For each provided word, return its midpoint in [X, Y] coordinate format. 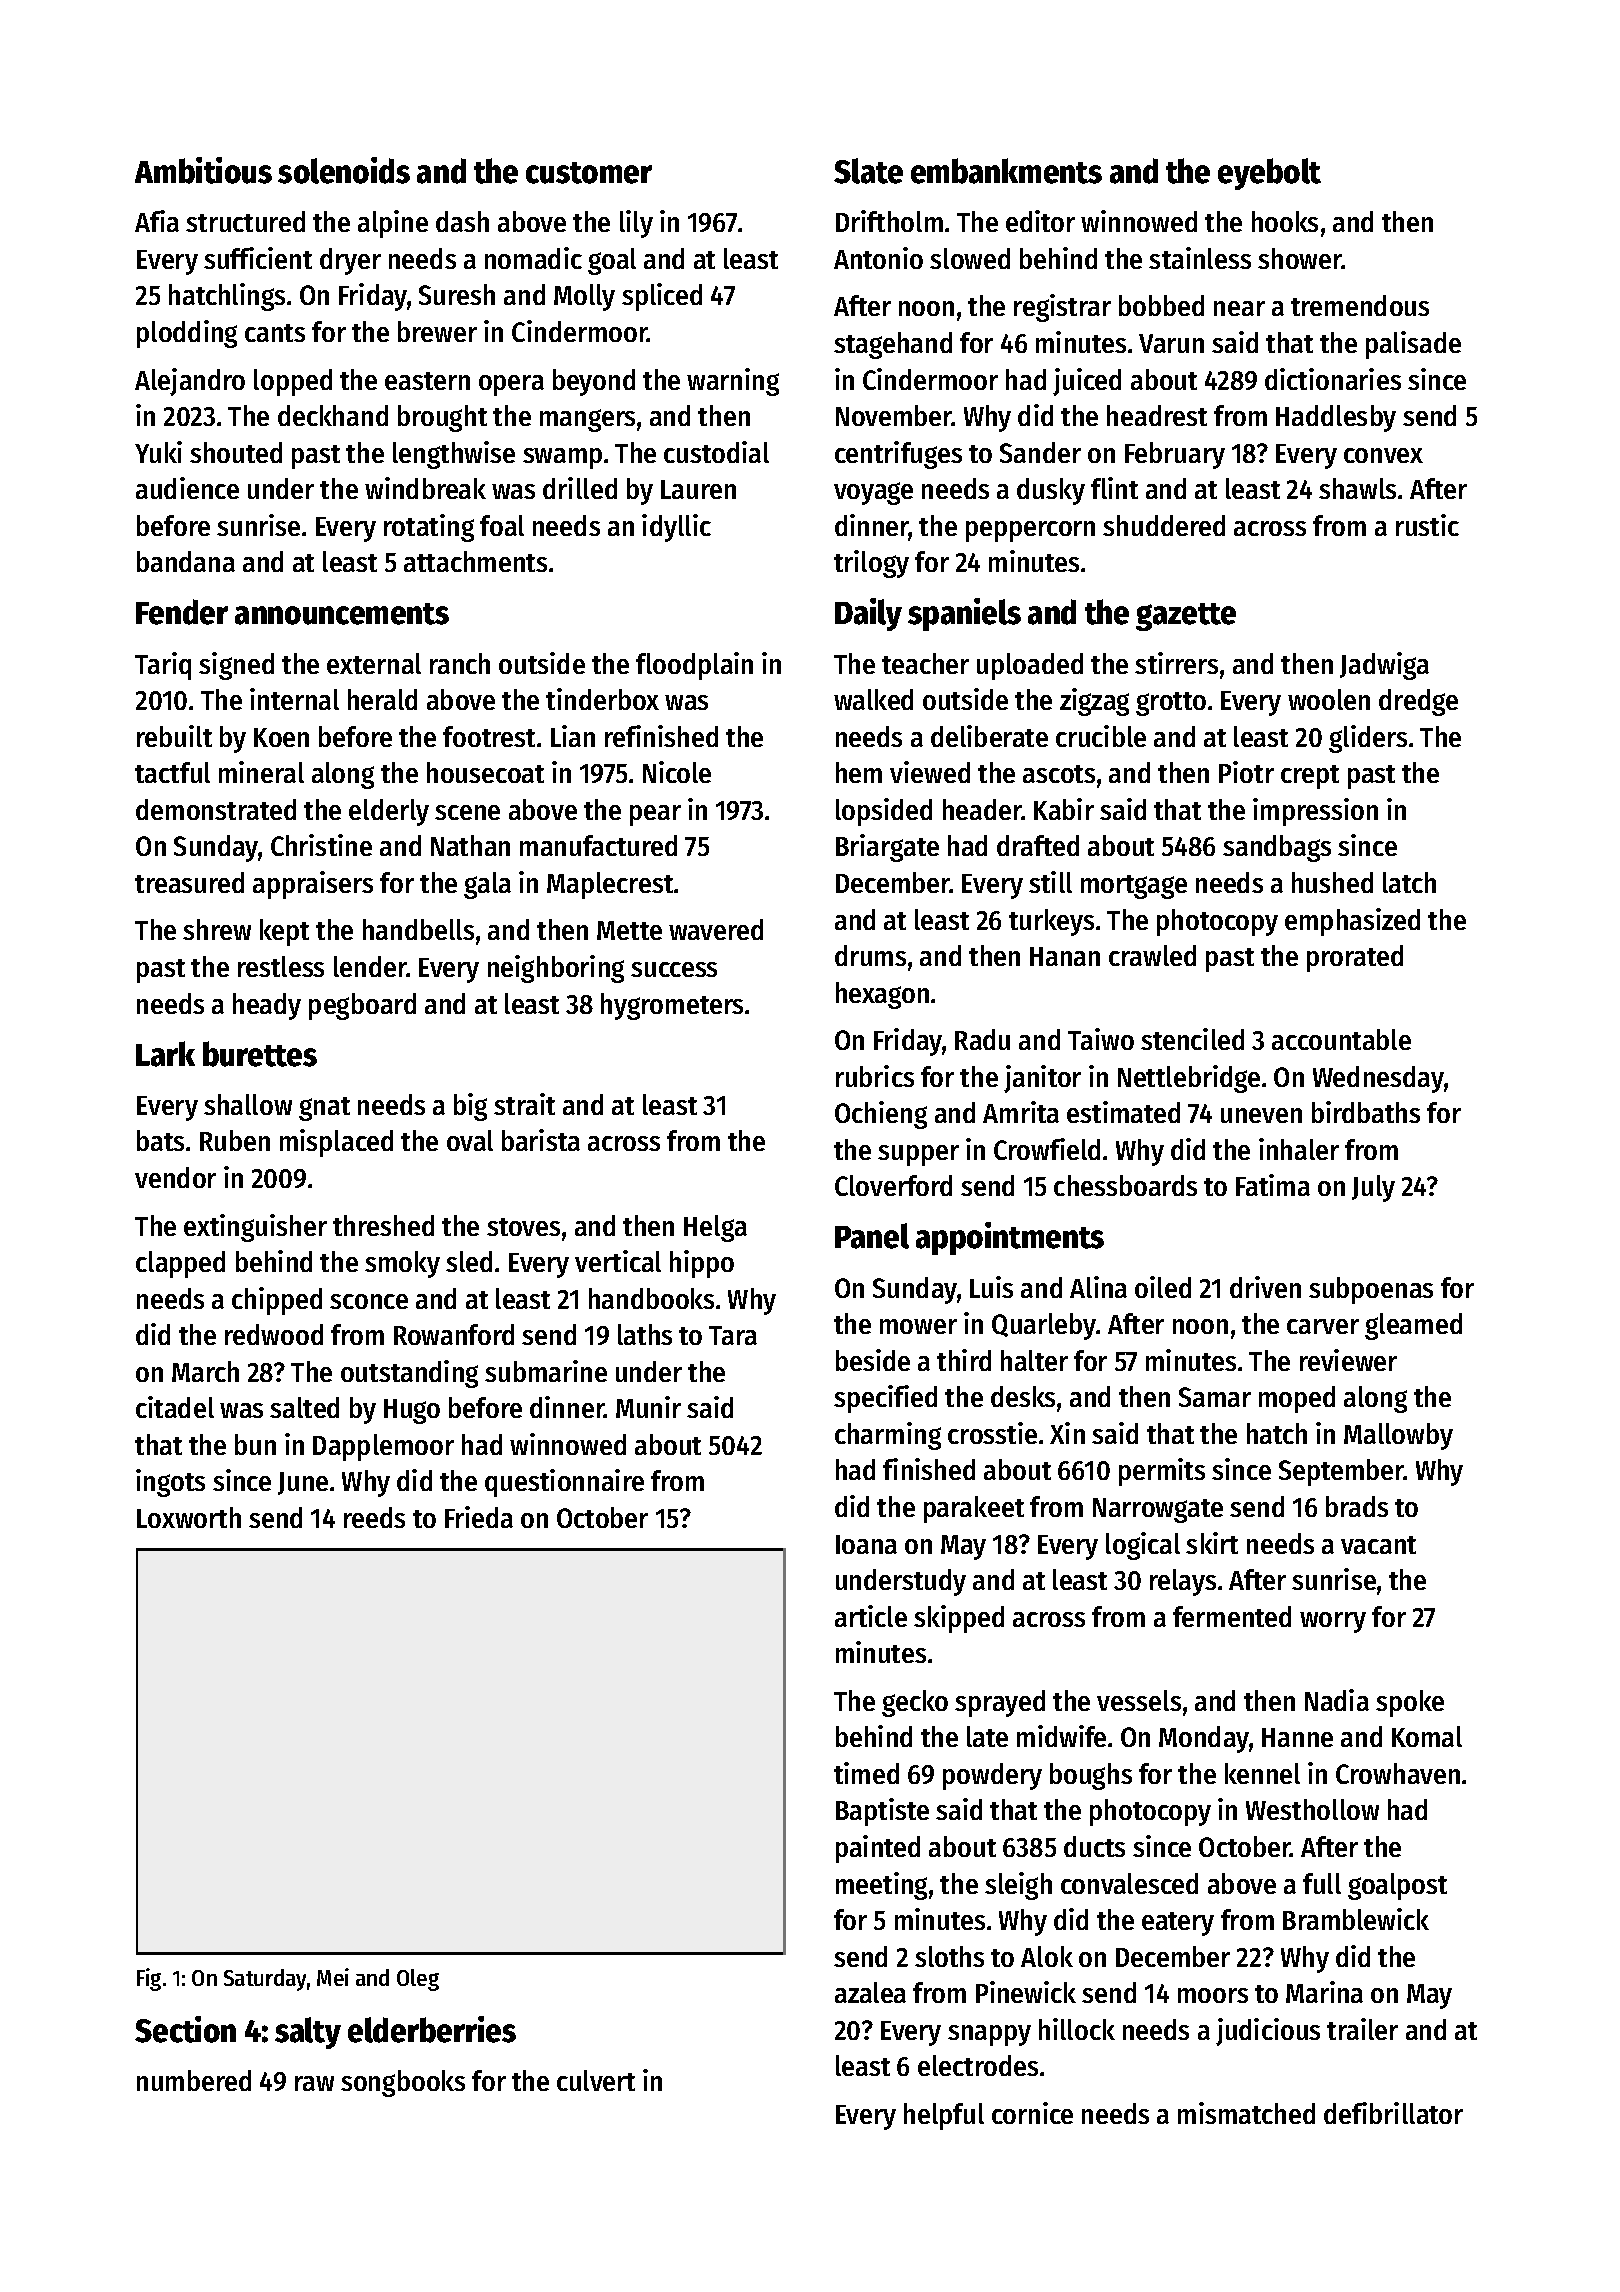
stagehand [893, 345]
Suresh [457, 294]
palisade [1413, 345]
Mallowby [1398, 1436]
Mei [333, 1977]
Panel [872, 1236]
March [205, 1371]
